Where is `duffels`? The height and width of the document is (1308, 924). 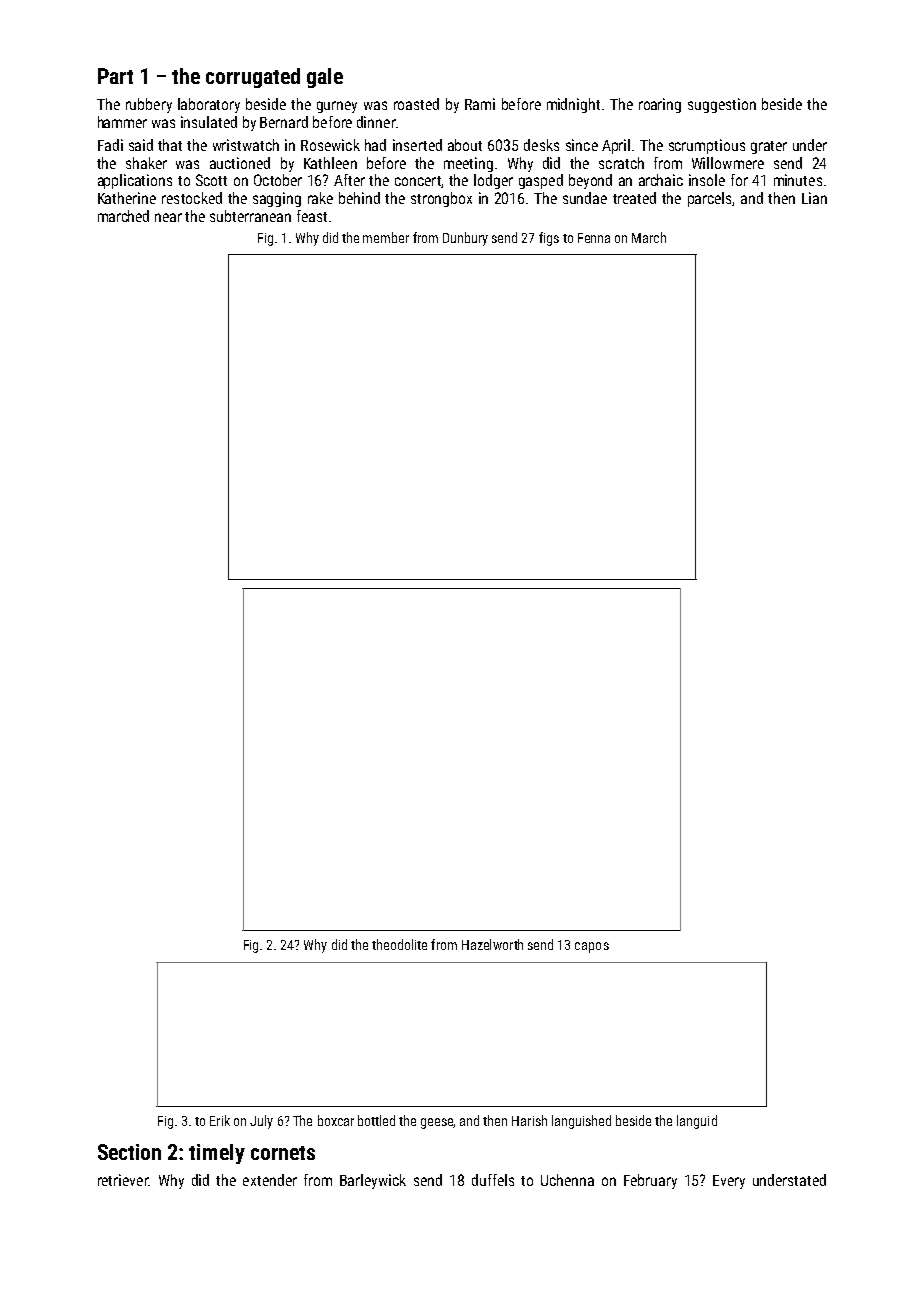
duffels is located at coordinates (493, 1180).
